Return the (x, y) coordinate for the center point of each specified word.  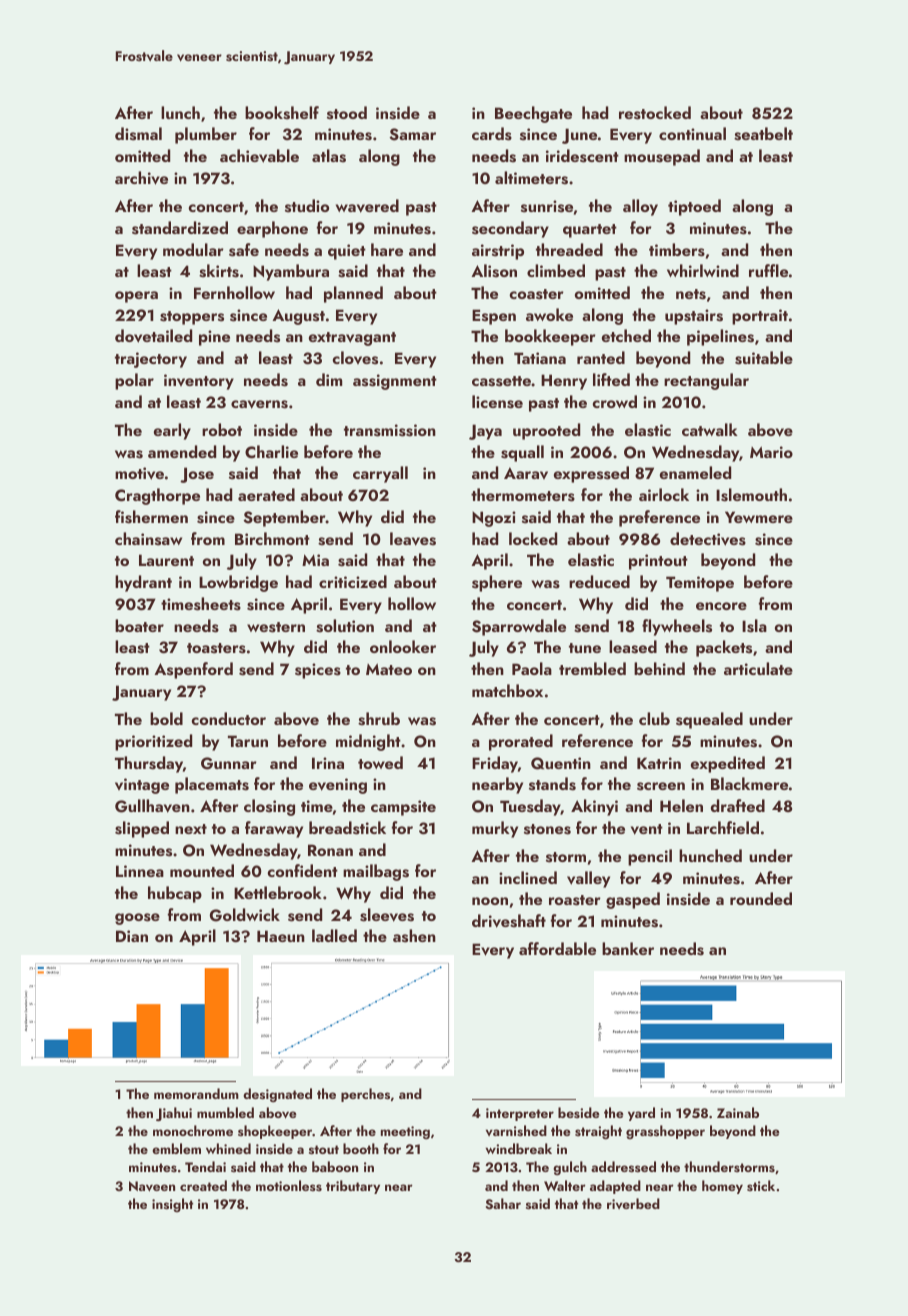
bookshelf (282, 113)
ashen (414, 936)
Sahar (503, 1204)
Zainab (738, 1112)
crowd (614, 401)
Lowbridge (238, 583)
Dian (132, 936)
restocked (655, 113)
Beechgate (533, 114)
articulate (758, 668)
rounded (761, 898)
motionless (289, 1185)
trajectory (151, 360)
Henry (564, 382)
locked (533, 538)
